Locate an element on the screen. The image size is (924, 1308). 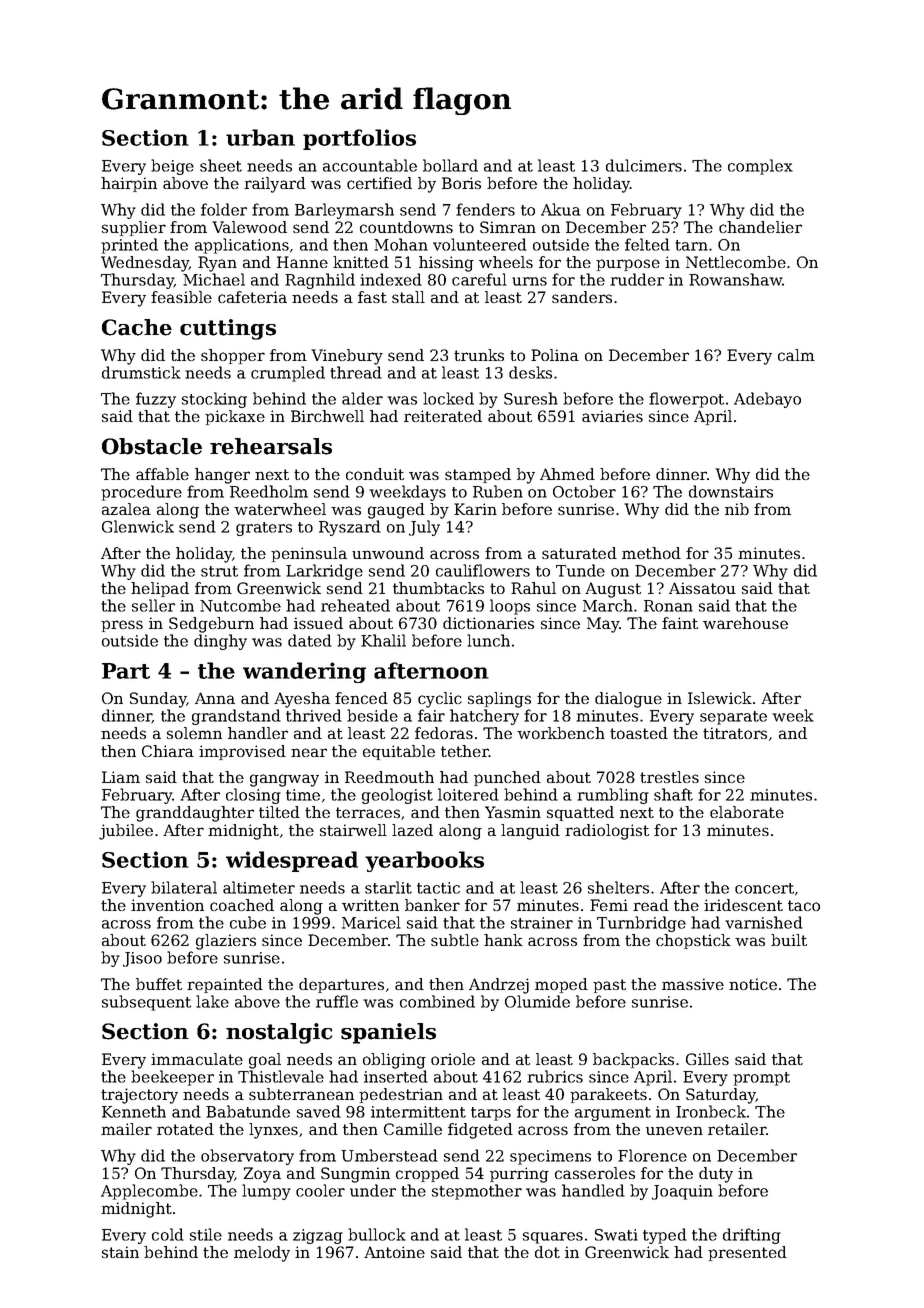
dot is located at coordinates (547, 1252).
